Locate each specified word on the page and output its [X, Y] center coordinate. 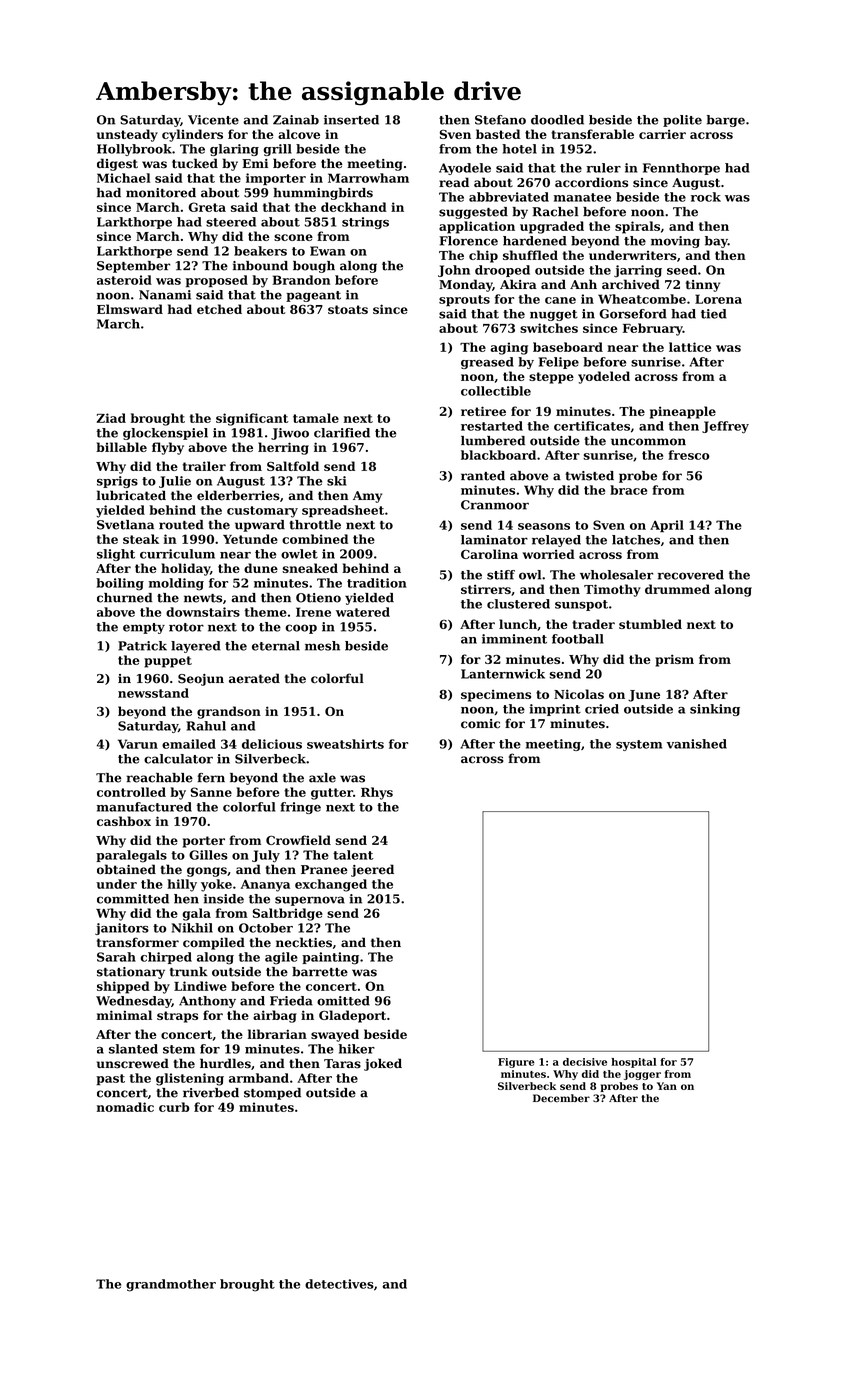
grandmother [171, 1285]
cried [602, 709]
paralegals [131, 856]
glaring [234, 150]
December [561, 1098]
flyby [168, 448]
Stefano [500, 120]
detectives [339, 1284]
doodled [557, 120]
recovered [691, 575]
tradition [377, 583]
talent [353, 855]
